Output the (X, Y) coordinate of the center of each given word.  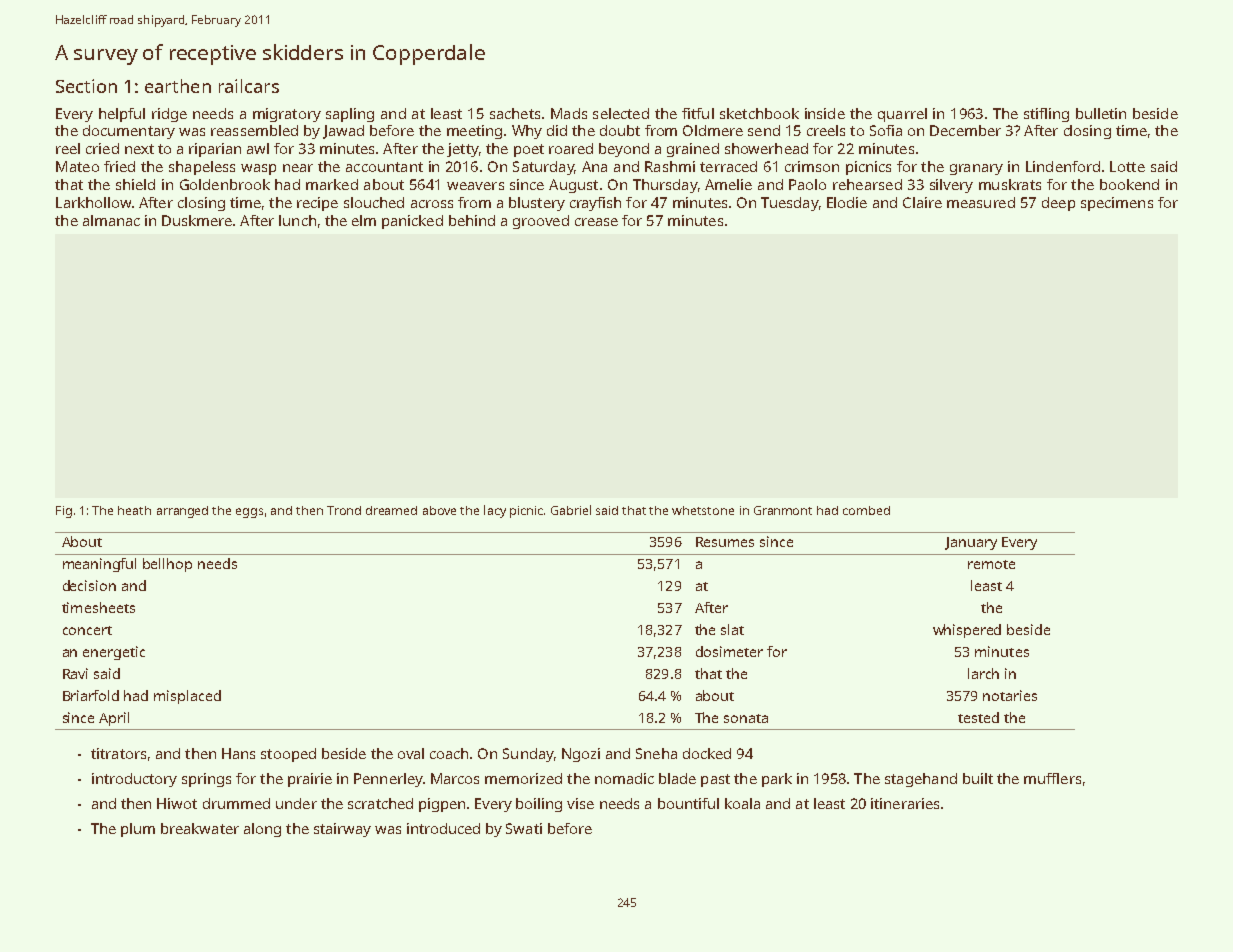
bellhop (167, 565)
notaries (1010, 695)
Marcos (455, 778)
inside (825, 113)
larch (983, 673)
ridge (169, 115)
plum (138, 830)
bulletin (1101, 113)
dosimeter (729, 651)
